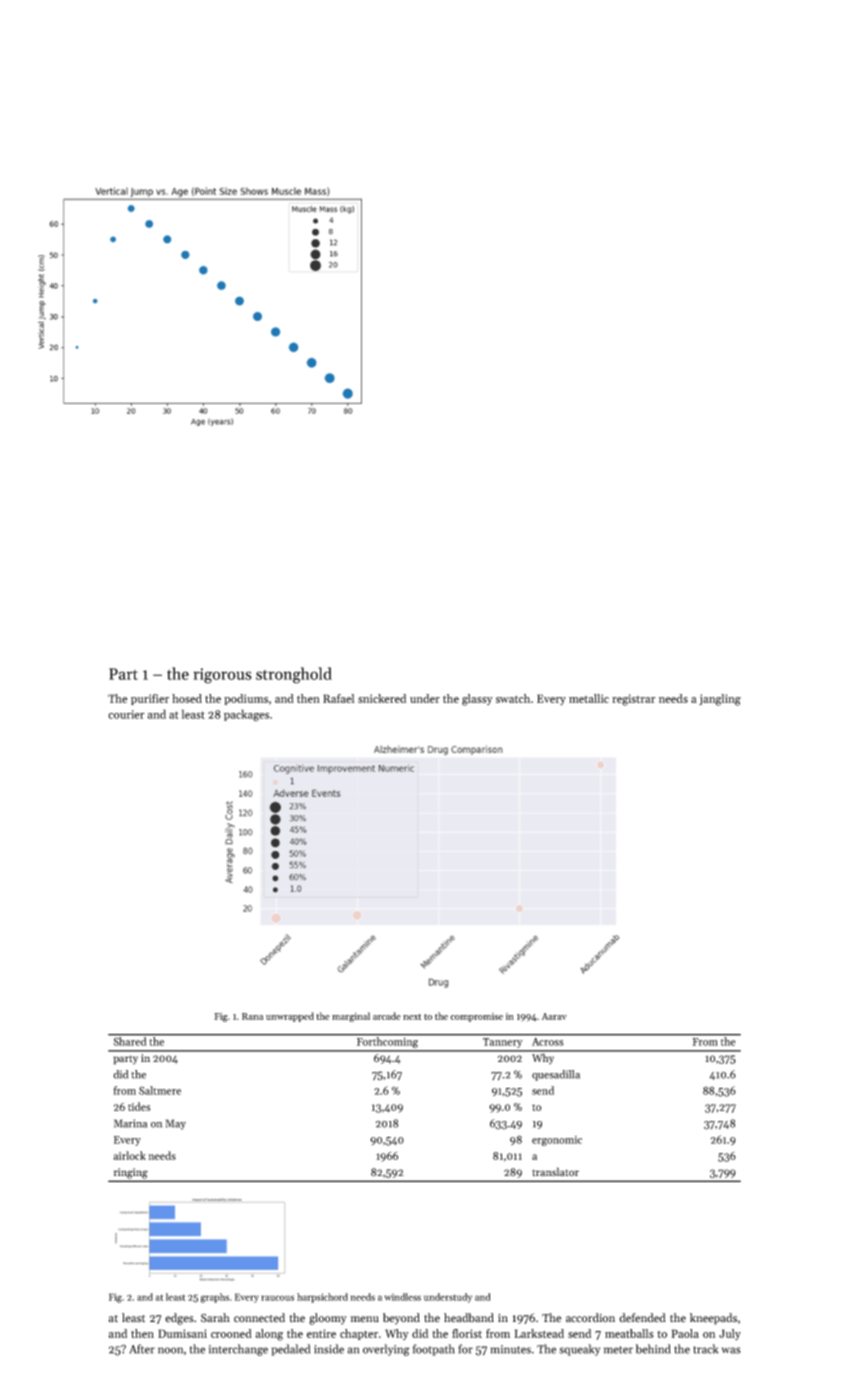 This document has height=1400, width=849. What do you see at coordinates (252, 1016) in the document?
I see `Rana` at bounding box center [252, 1016].
